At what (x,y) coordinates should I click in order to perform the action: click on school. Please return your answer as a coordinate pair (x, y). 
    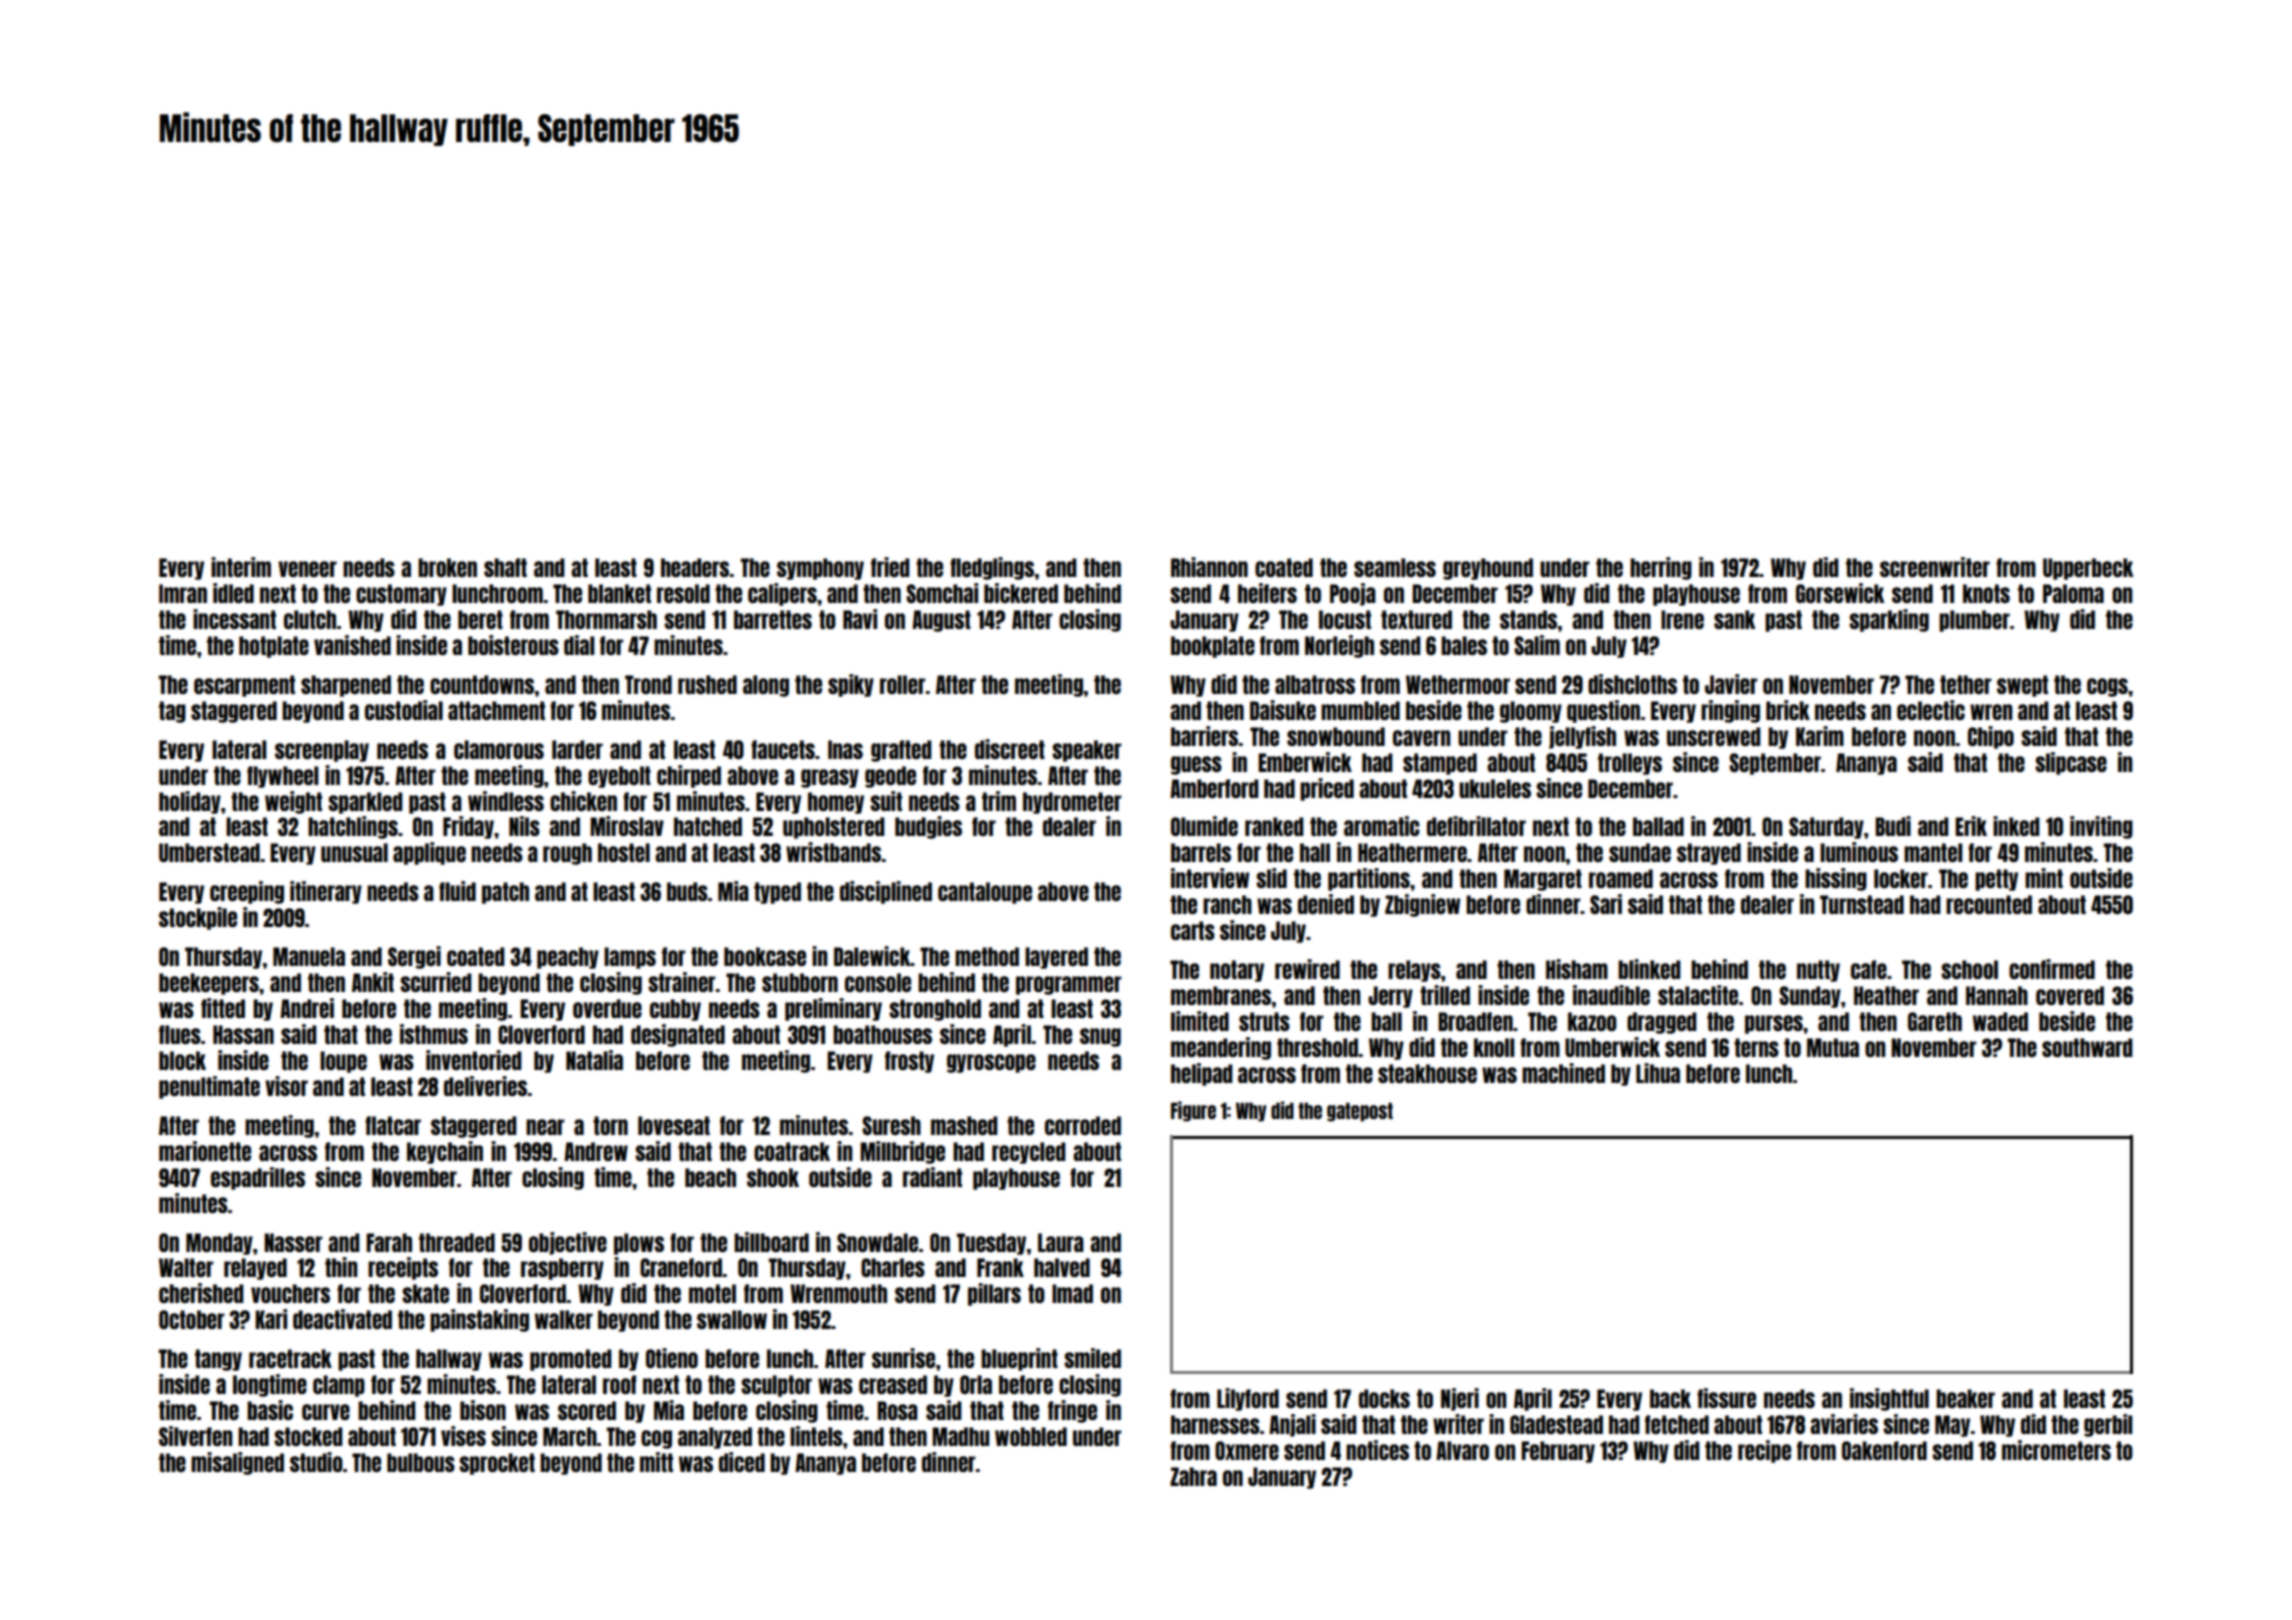
    Looking at the image, I should click on (1969, 969).
